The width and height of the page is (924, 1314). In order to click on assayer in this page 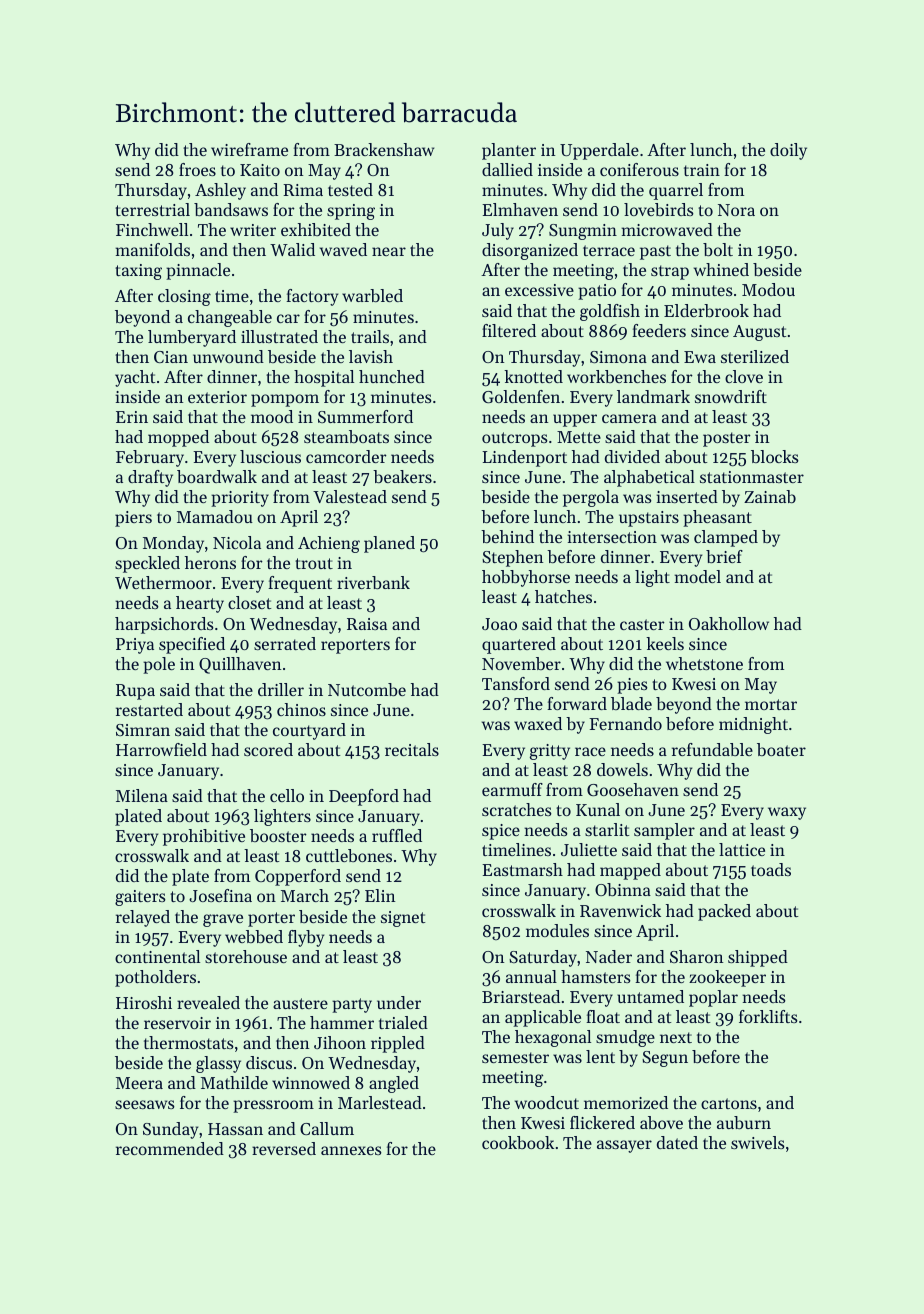, I will do `click(624, 1146)`.
